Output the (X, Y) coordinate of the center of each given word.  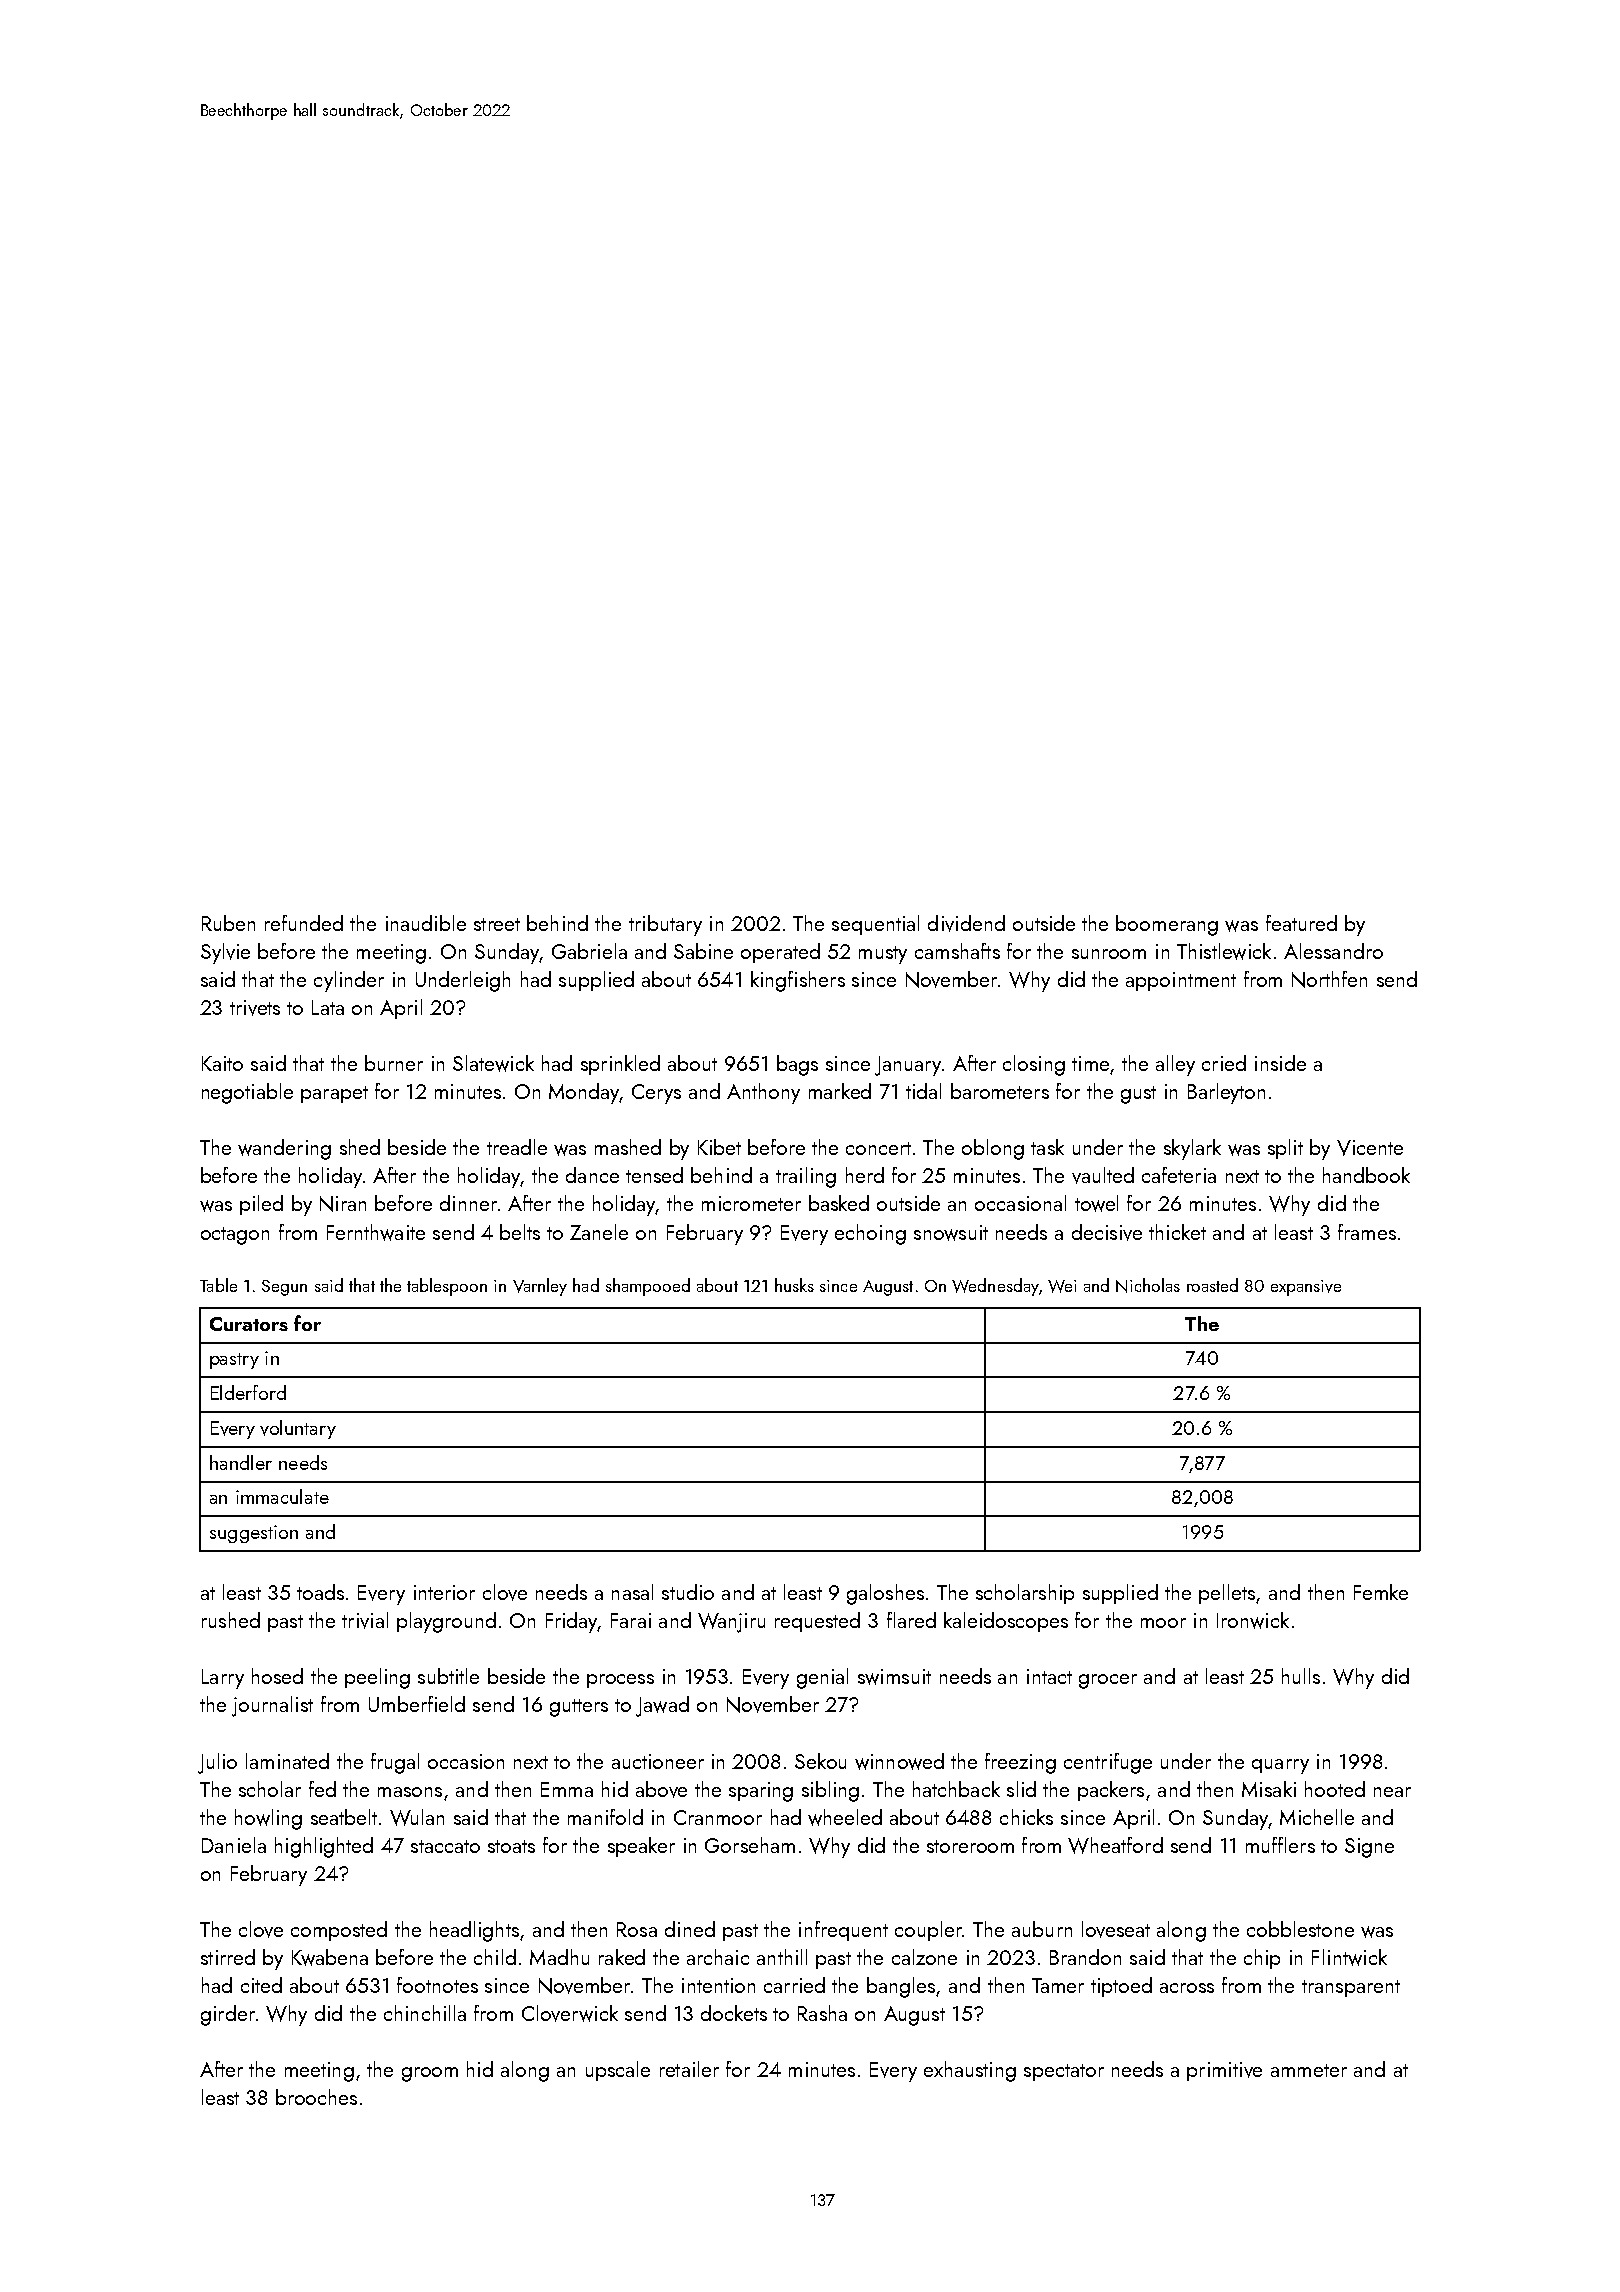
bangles (901, 1987)
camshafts (957, 951)
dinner (468, 1203)
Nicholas (1148, 1285)
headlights (474, 1931)
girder (228, 2015)
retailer (689, 2069)
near (1392, 1792)
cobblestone (1300, 1929)
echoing (870, 1234)
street (497, 924)
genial (822, 1678)
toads (320, 1592)
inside (1280, 1063)
